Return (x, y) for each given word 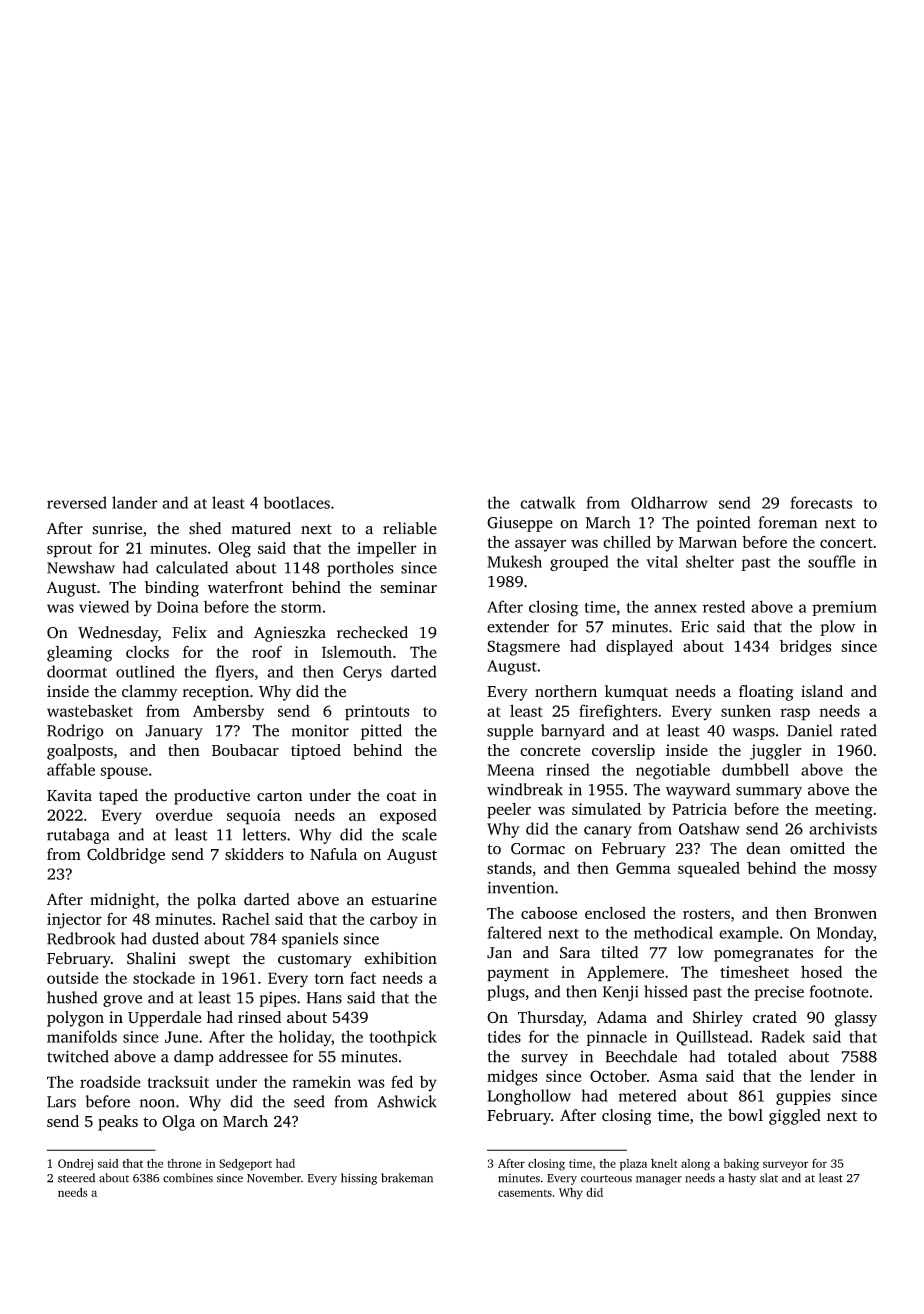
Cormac (538, 849)
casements (525, 1193)
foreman (787, 522)
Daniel (810, 730)
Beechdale (641, 1056)
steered (76, 1178)
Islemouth (357, 651)
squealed (709, 870)
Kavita (69, 795)
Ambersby (228, 712)
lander (135, 502)
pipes (277, 999)
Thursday (551, 1019)
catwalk (548, 502)
